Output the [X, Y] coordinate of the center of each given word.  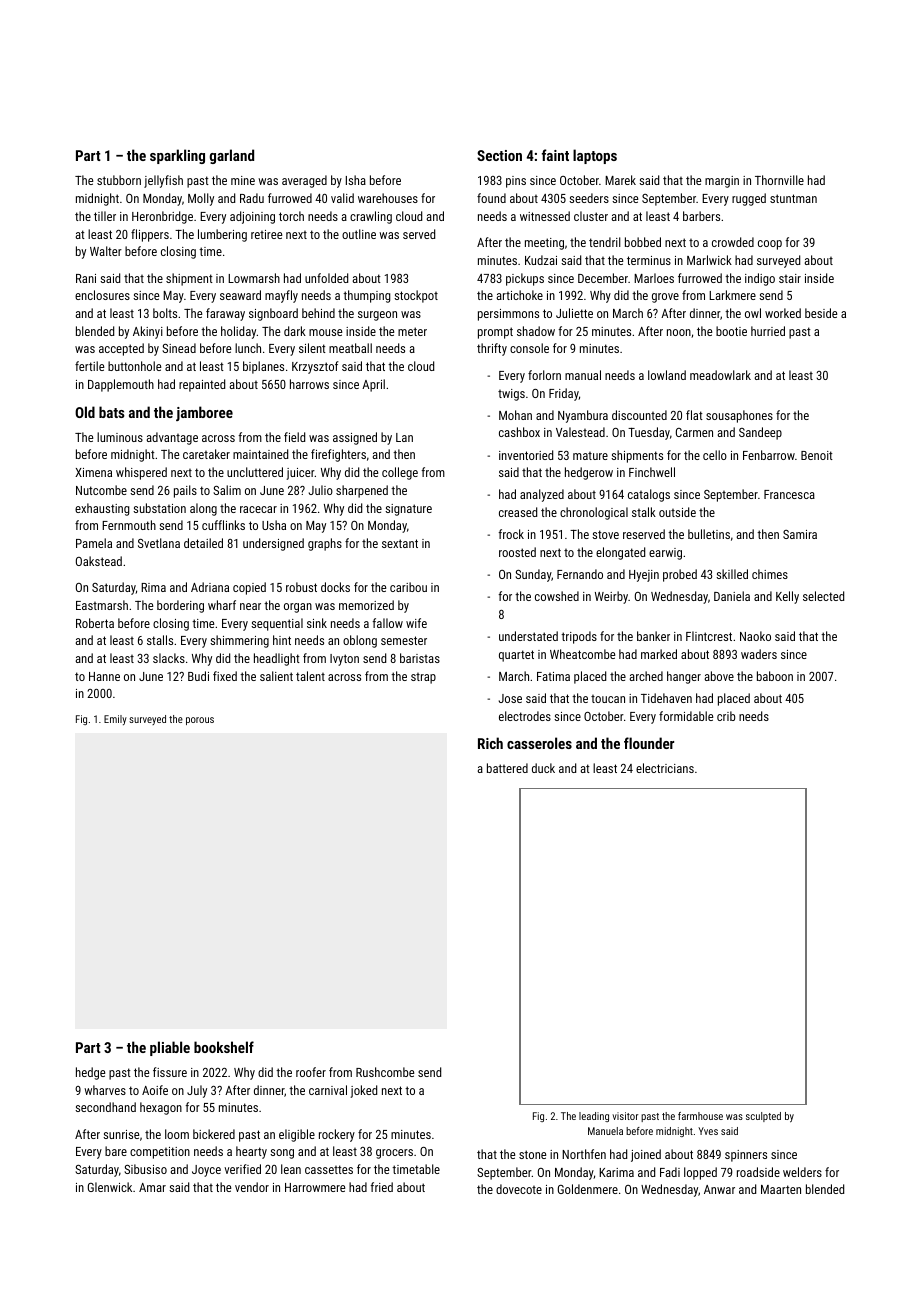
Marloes [654, 278]
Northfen [584, 1154]
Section [499, 155]
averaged [304, 181]
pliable [170, 1048]
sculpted [763, 1117]
